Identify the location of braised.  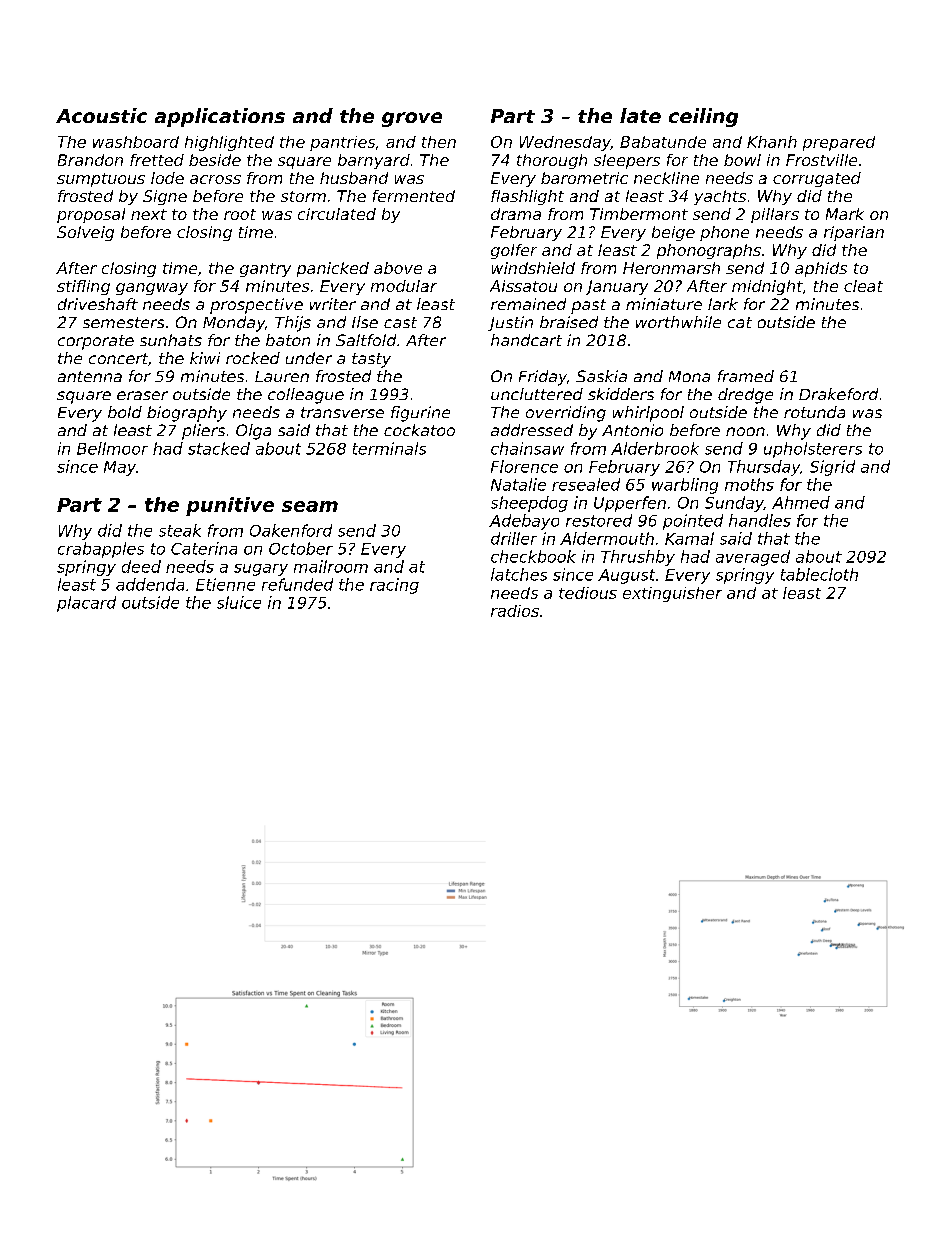
(569, 322).
